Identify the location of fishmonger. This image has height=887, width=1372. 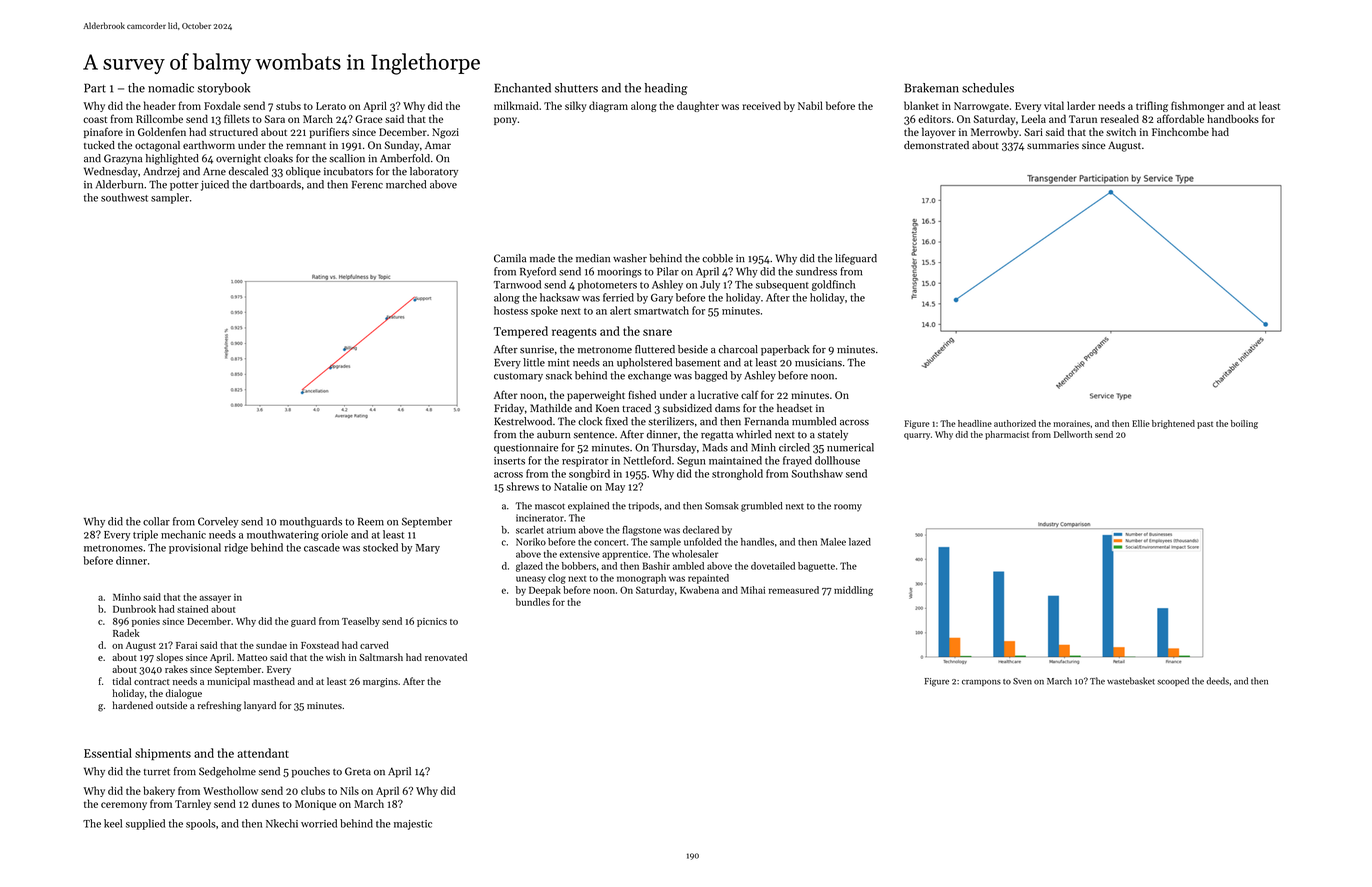
(1198, 106).
